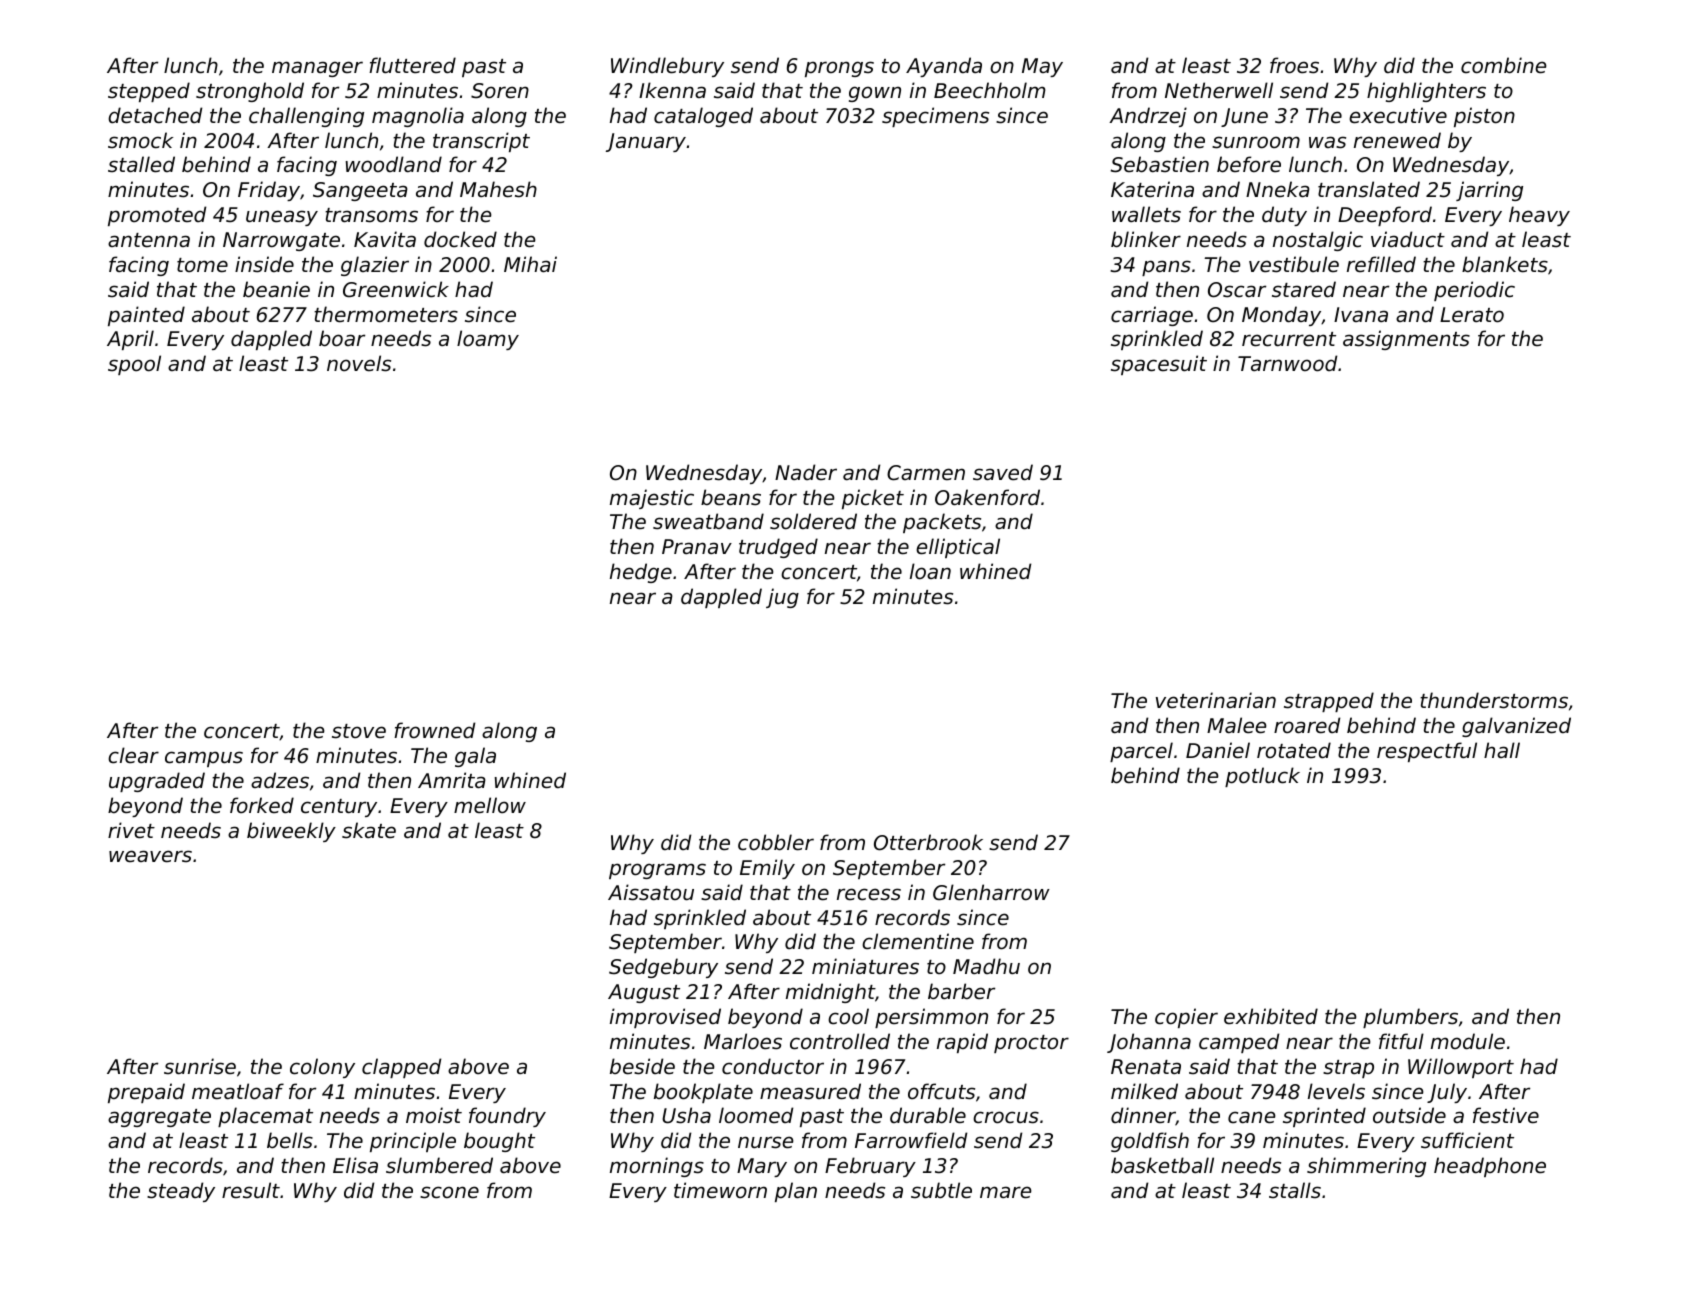  Describe the element at coordinates (961, 991) in the screenshot. I see `barber` at that location.
